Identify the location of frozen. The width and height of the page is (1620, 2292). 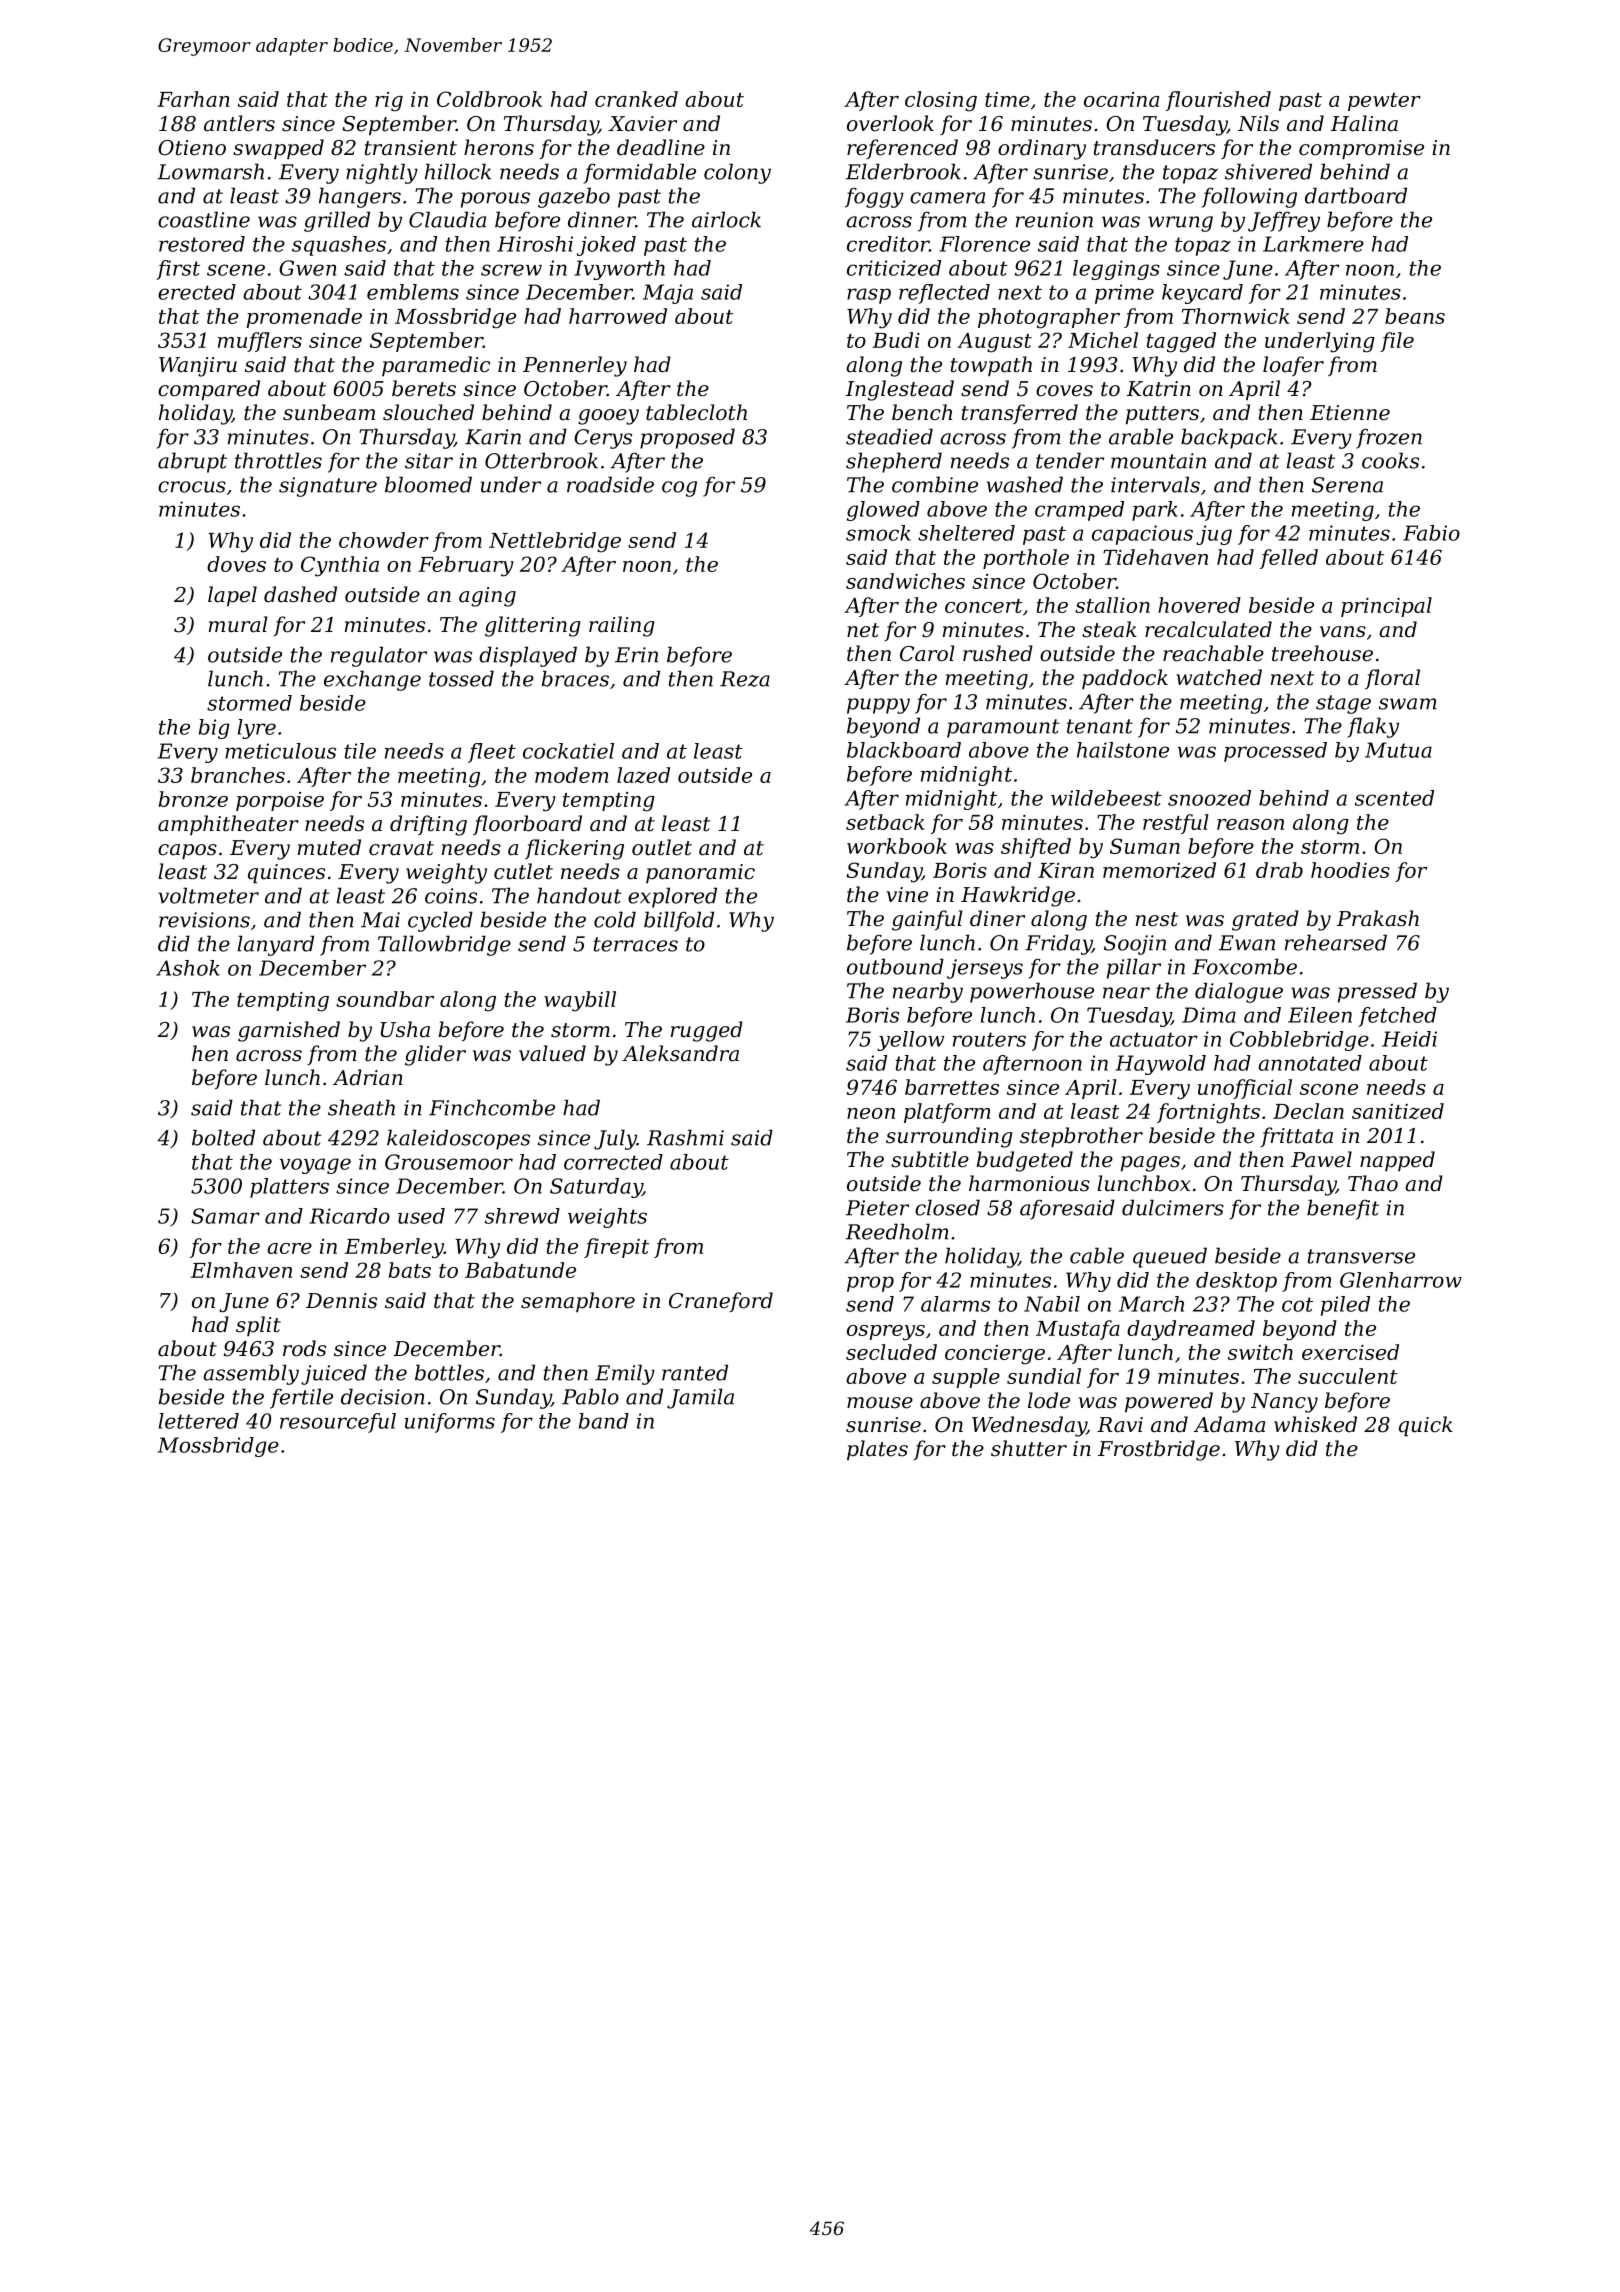
(1389, 439).
